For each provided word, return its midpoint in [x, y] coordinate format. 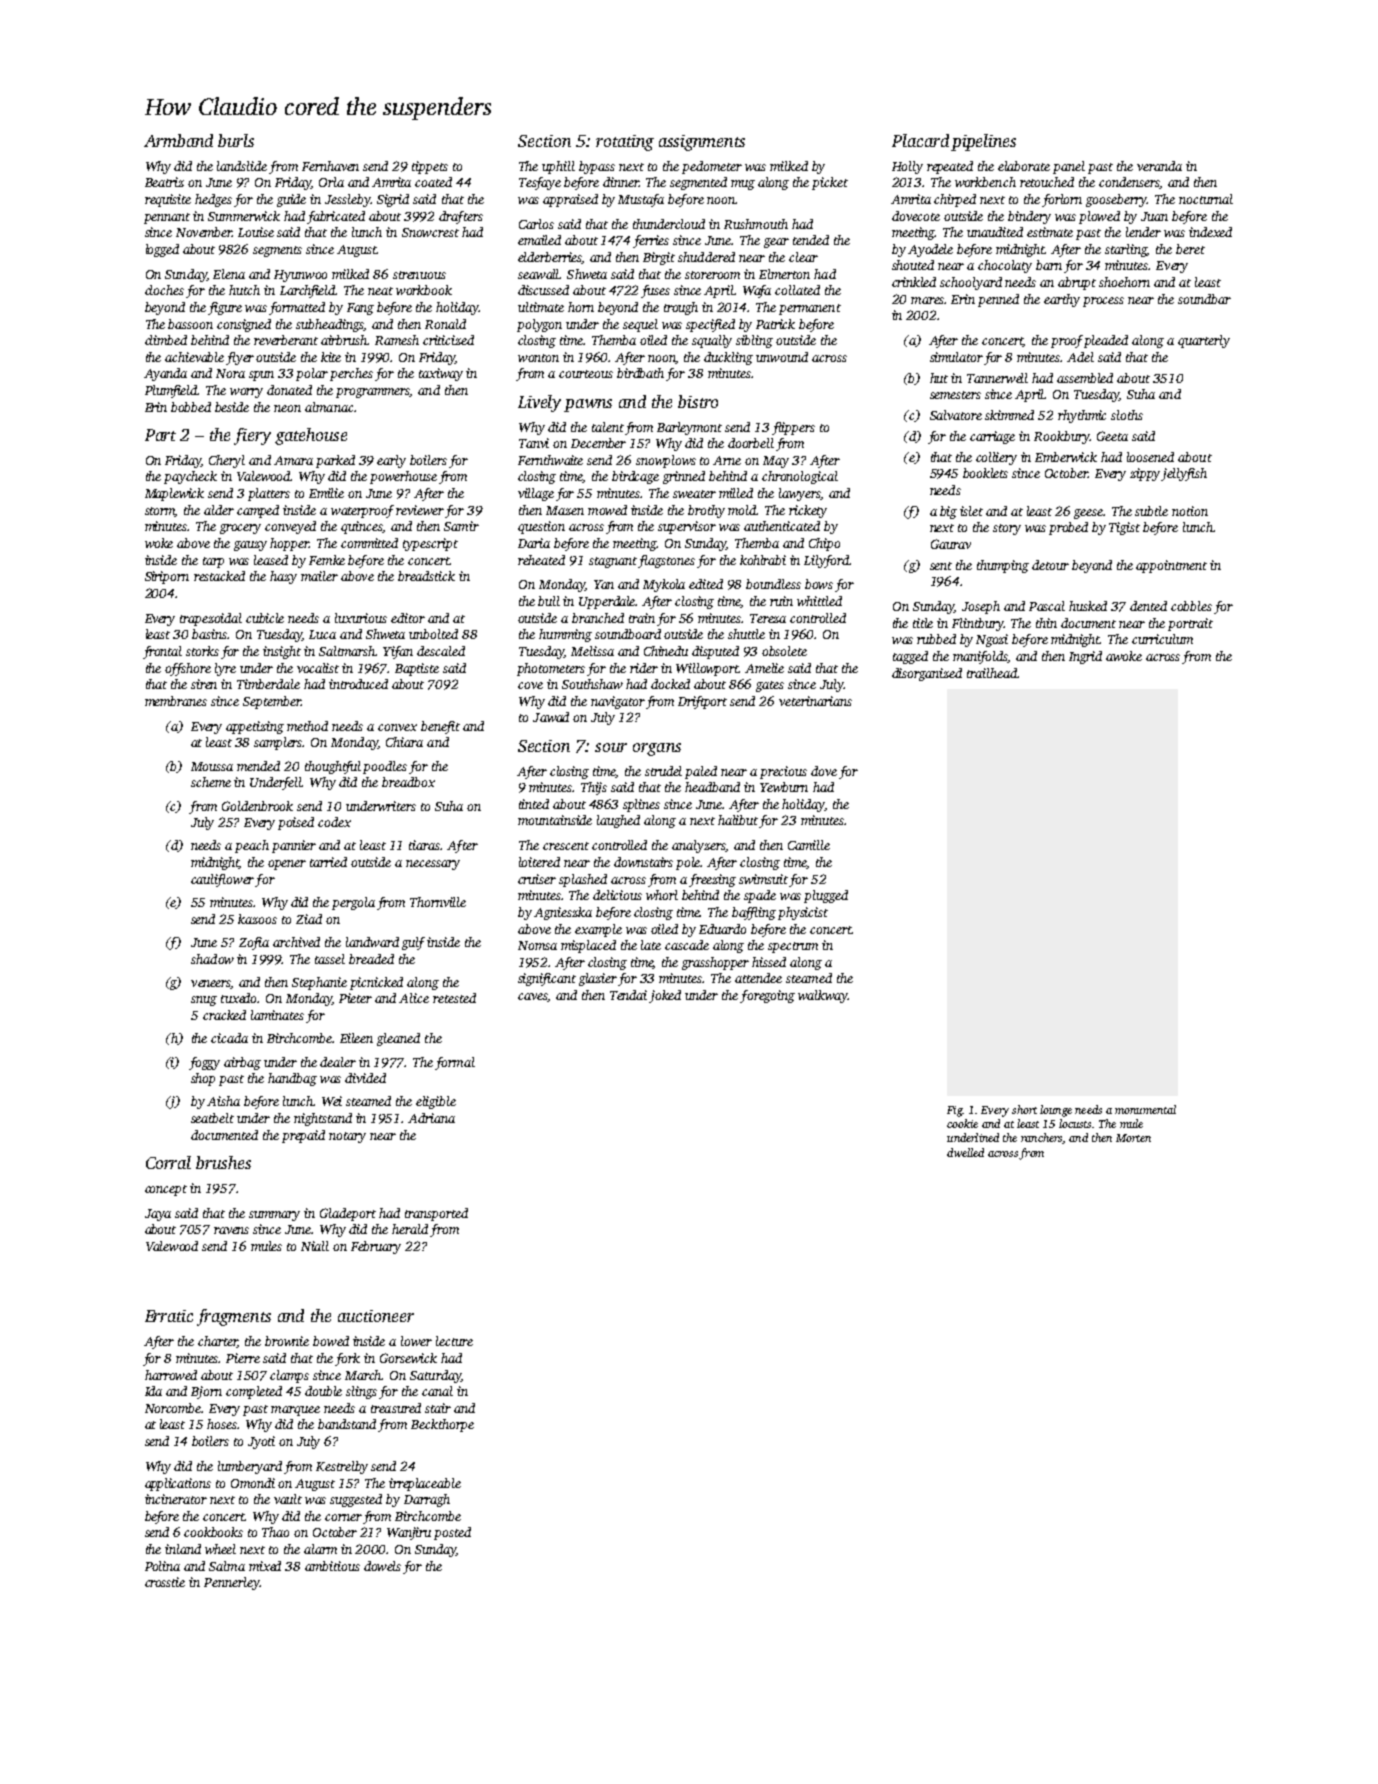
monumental [1145, 1109]
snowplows [666, 461]
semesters [955, 395]
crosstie [165, 1582]
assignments [702, 143]
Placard [920, 140]
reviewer [420, 510]
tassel [330, 959]
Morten [1133, 1138]
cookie [962, 1123]
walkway [822, 996]
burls [236, 140]
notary [347, 1137]
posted [452, 1533]
